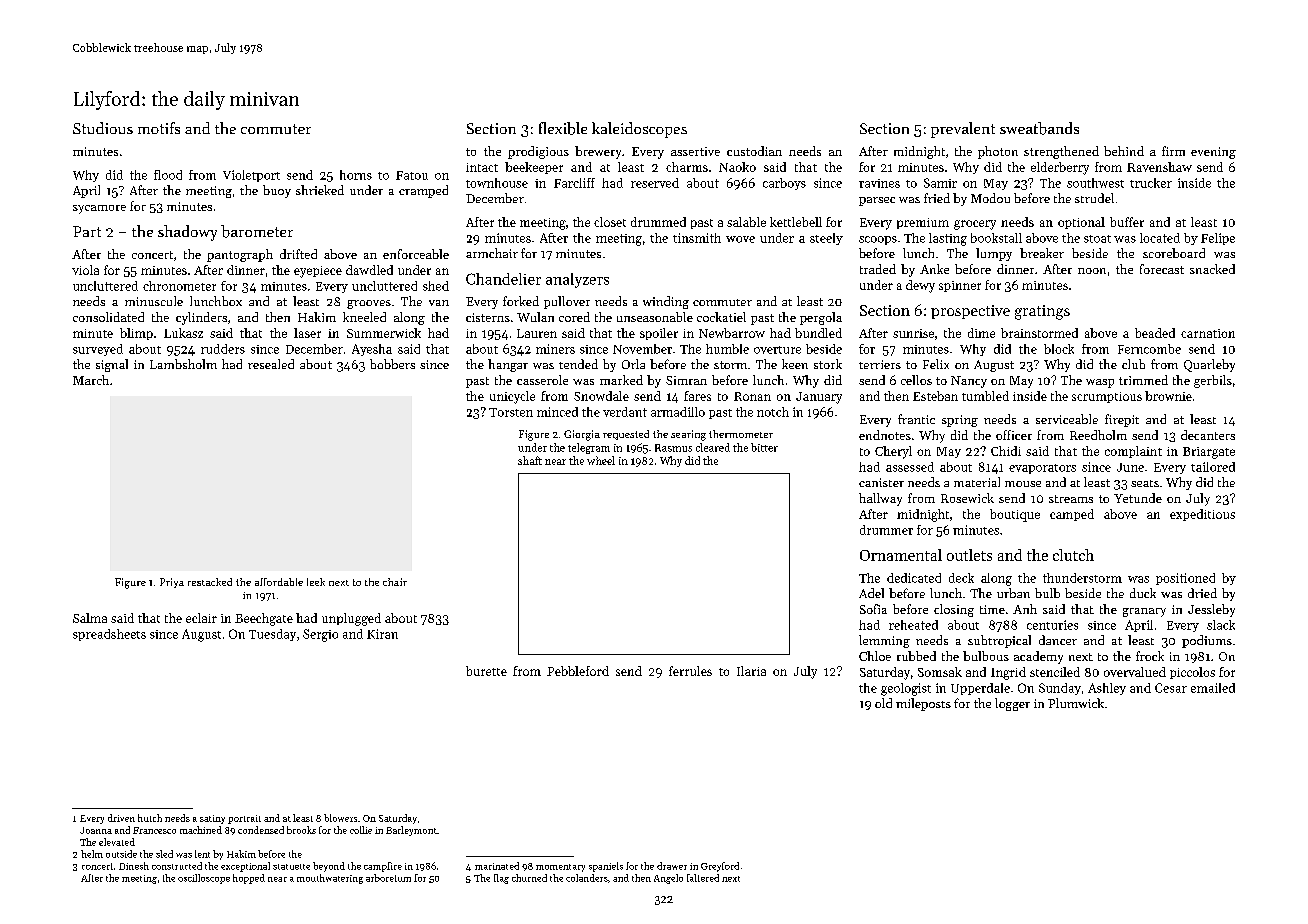  What do you see at coordinates (737, 167) in the image?
I see `Naoko` at bounding box center [737, 167].
